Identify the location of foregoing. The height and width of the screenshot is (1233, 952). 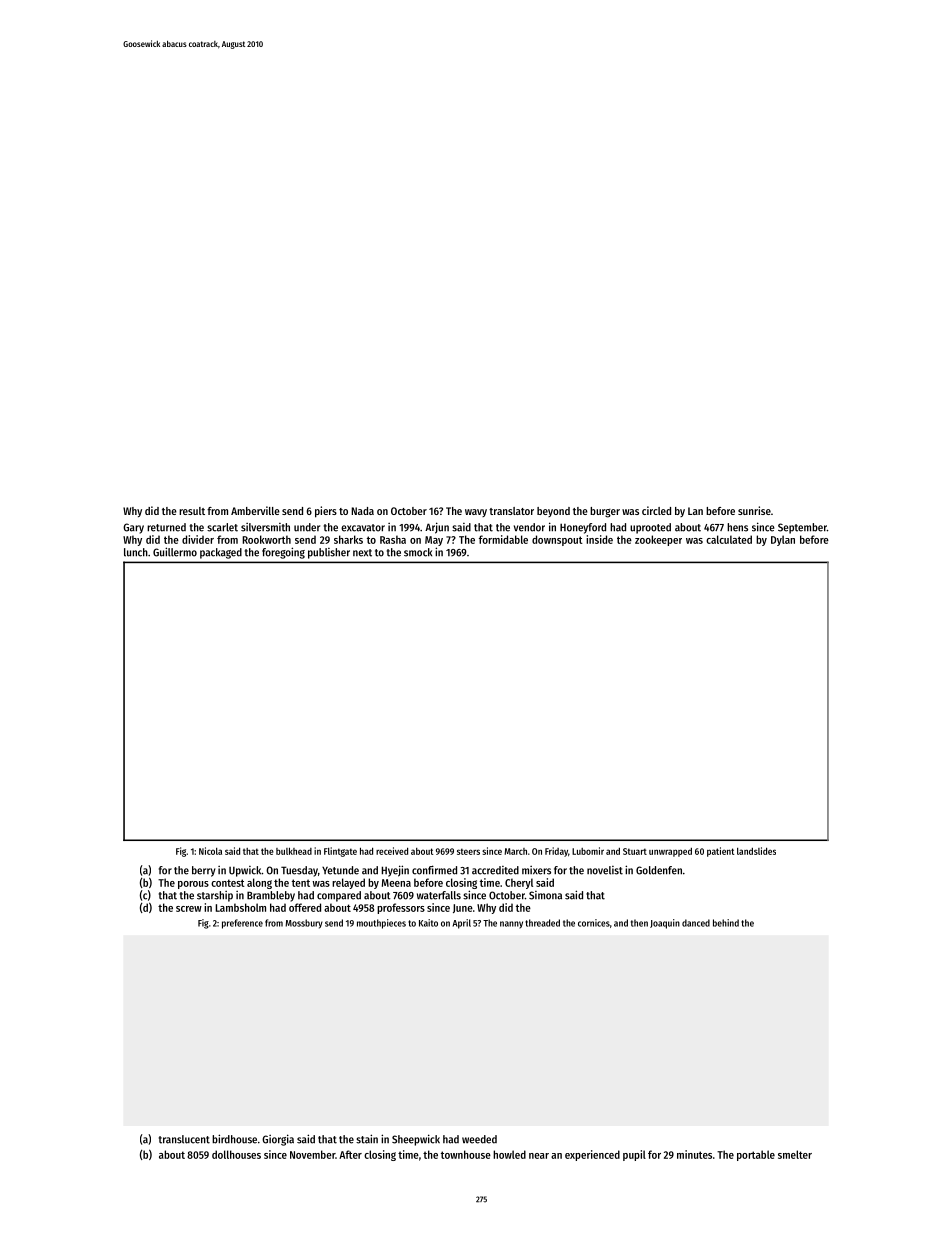
(283, 553).
